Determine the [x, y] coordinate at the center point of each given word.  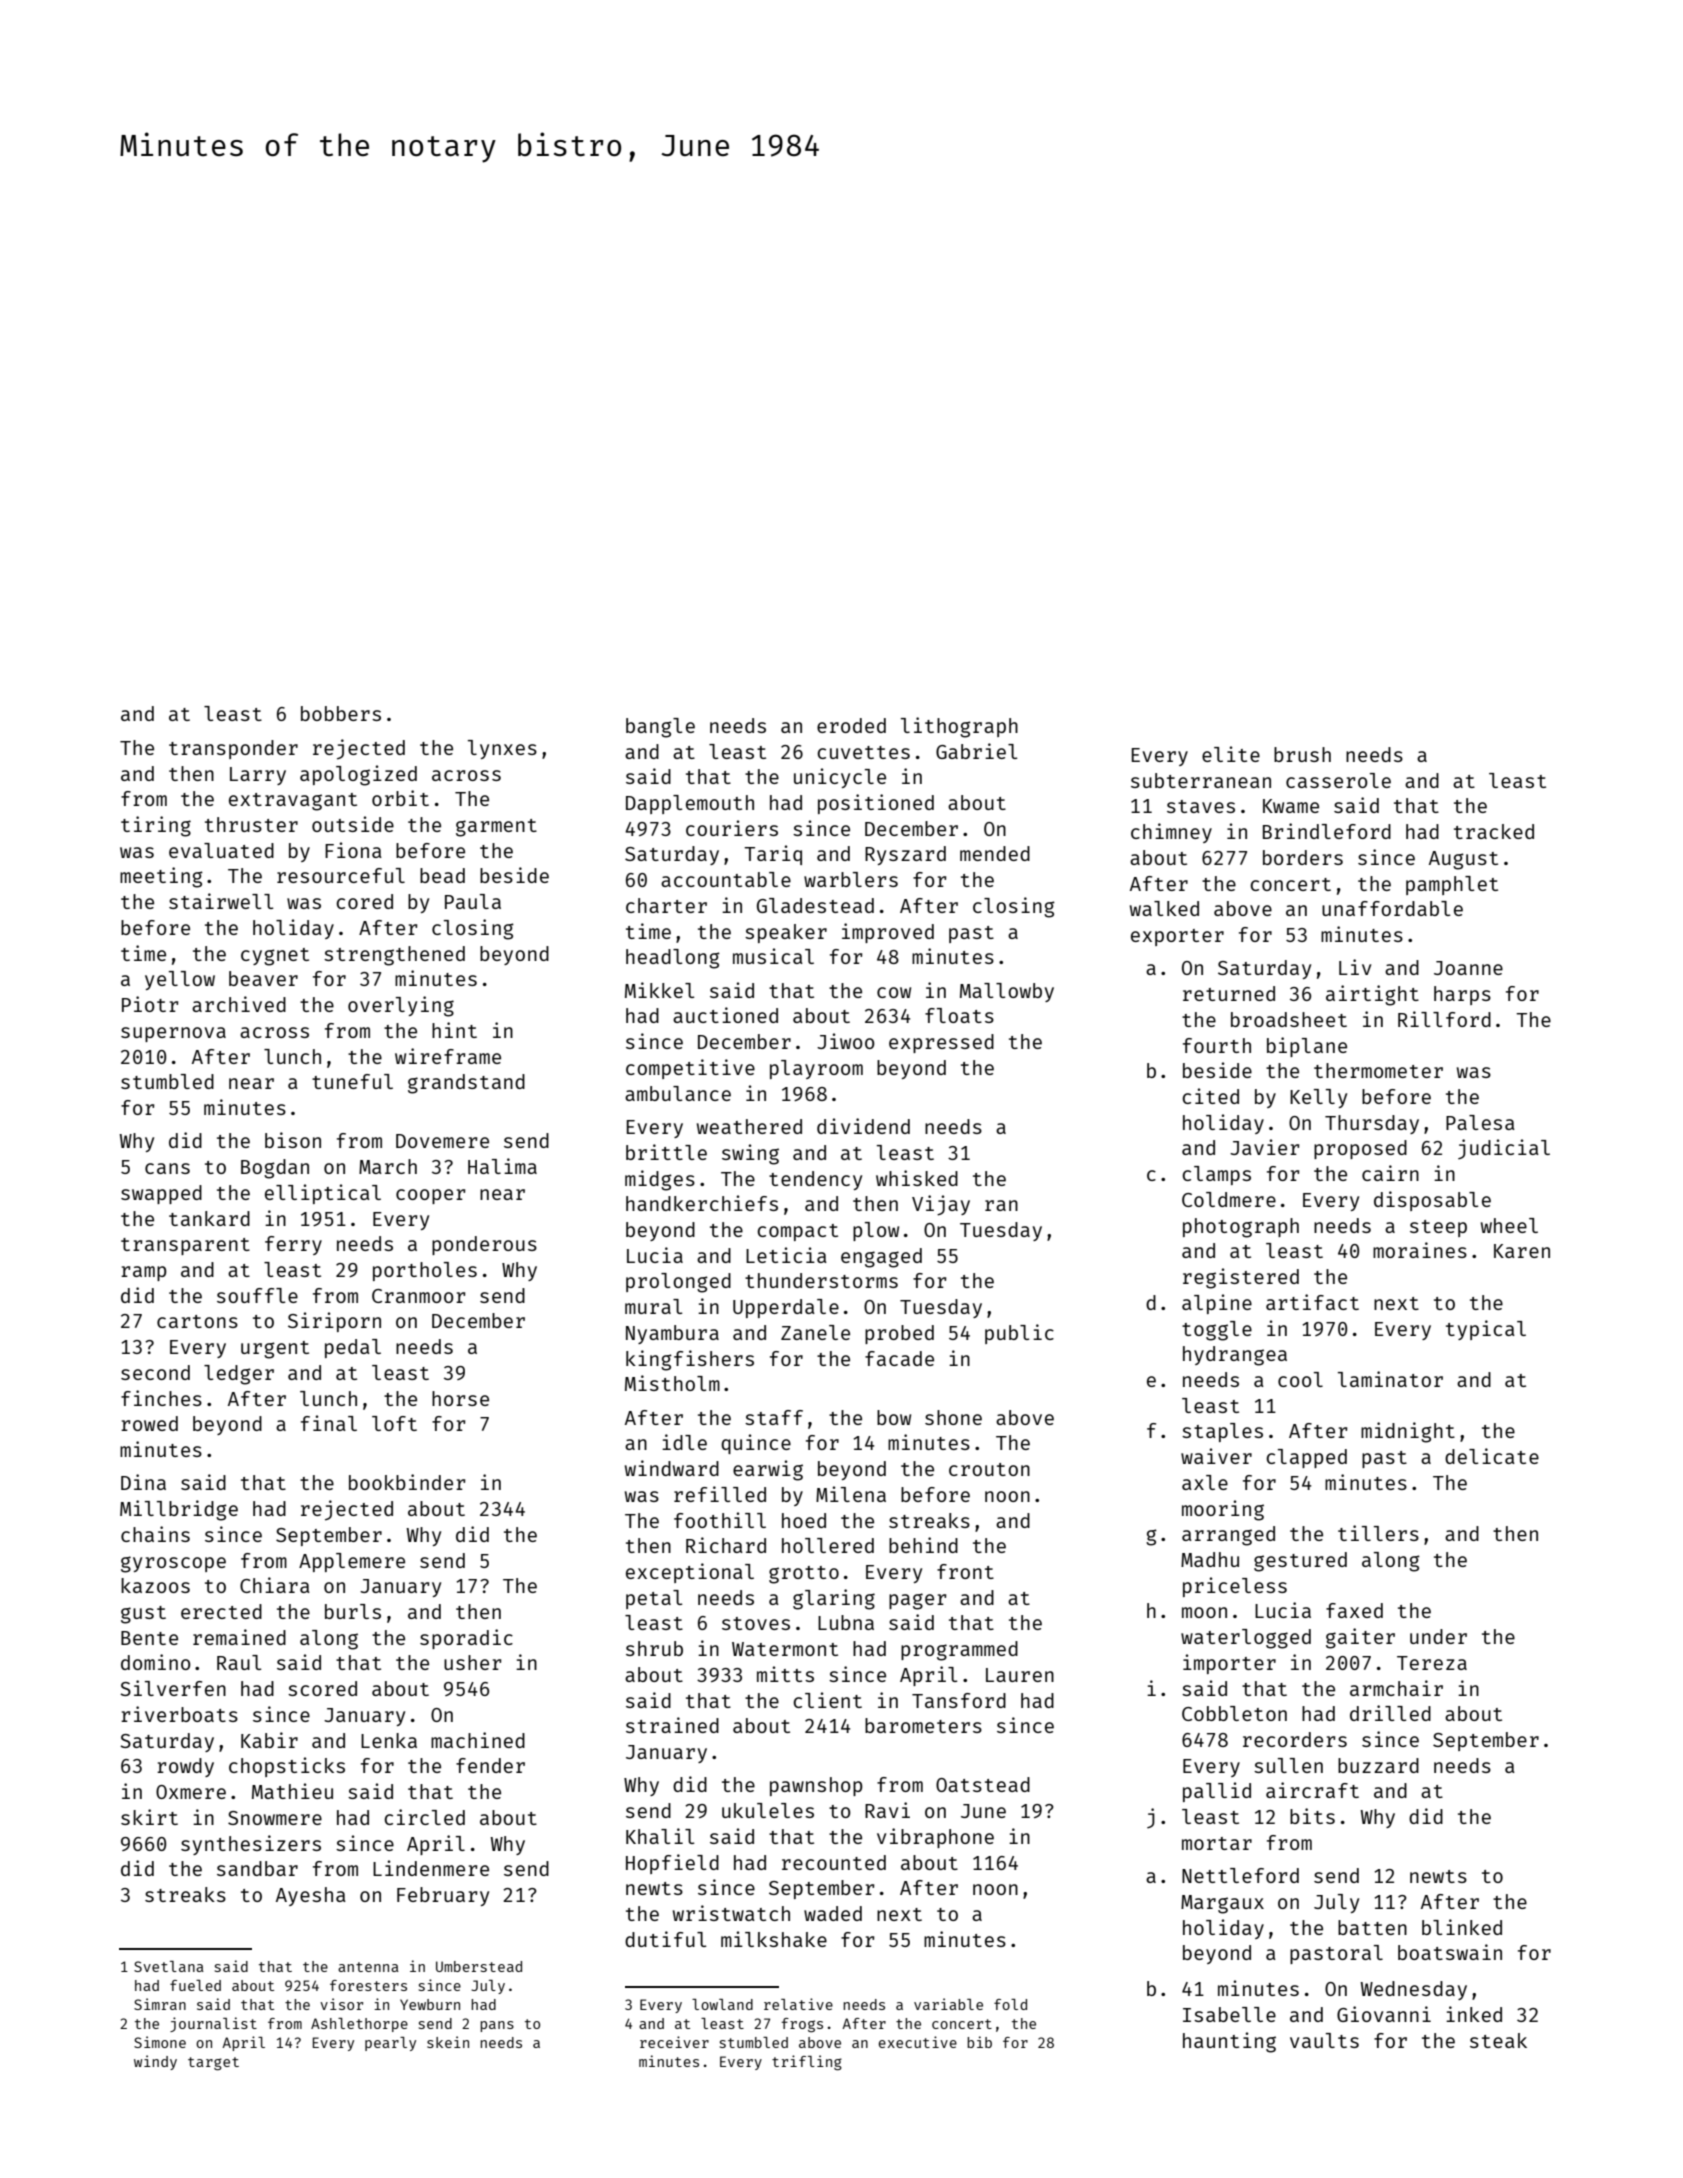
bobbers [341, 713]
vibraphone [935, 1838]
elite [1231, 754]
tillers [1378, 1533]
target [213, 2064]
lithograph [959, 727]
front [965, 1571]
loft [394, 1423]
